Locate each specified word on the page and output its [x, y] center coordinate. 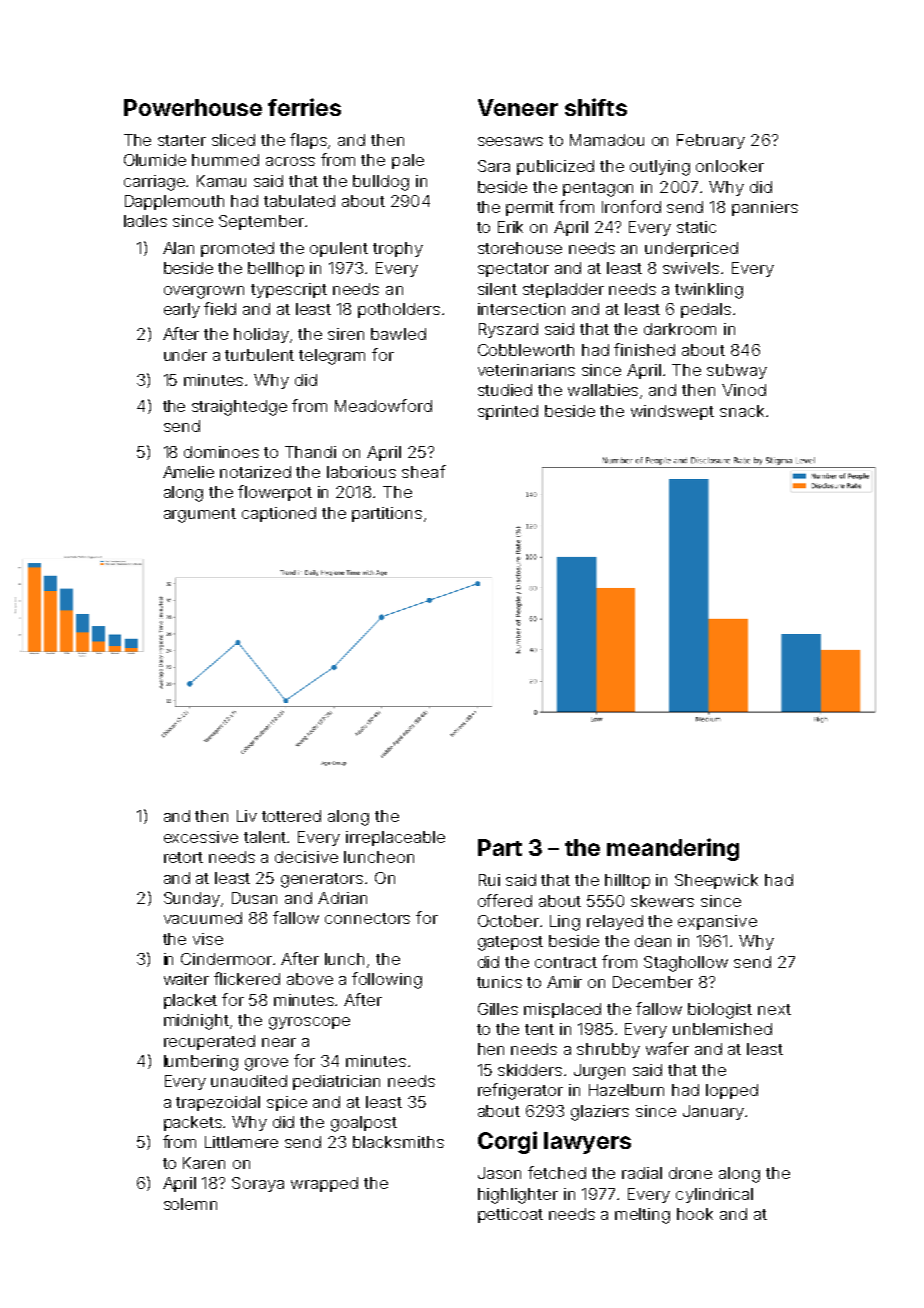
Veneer [518, 107]
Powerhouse [193, 107]
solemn [190, 1204]
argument [200, 515]
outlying [660, 168]
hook [695, 1214]
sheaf [424, 471]
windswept [672, 412]
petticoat [510, 1215]
